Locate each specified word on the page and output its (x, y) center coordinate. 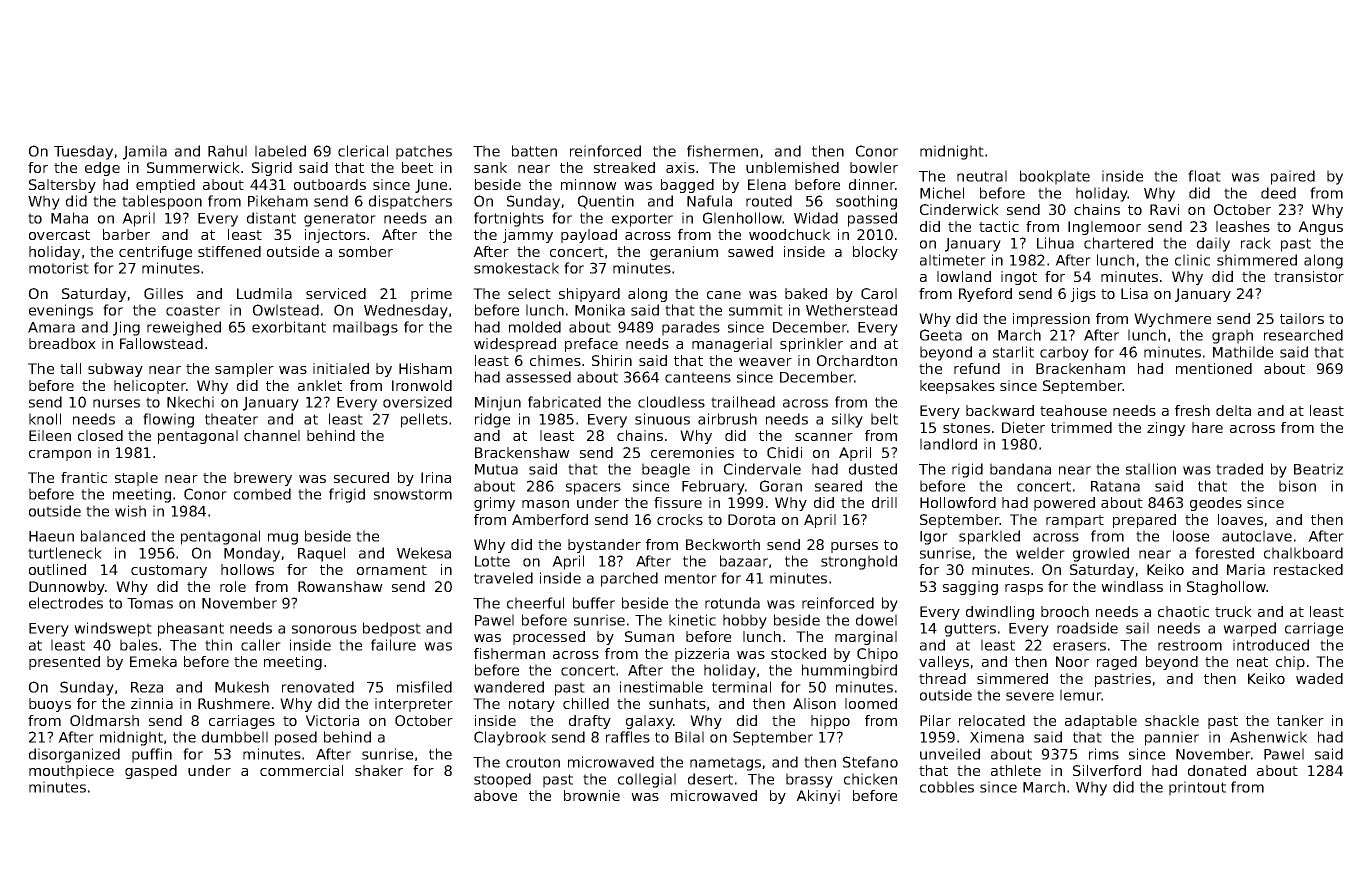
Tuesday (83, 152)
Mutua (496, 469)
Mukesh (242, 687)
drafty (590, 722)
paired (1293, 177)
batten (534, 151)
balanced (113, 536)
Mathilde (1243, 352)
